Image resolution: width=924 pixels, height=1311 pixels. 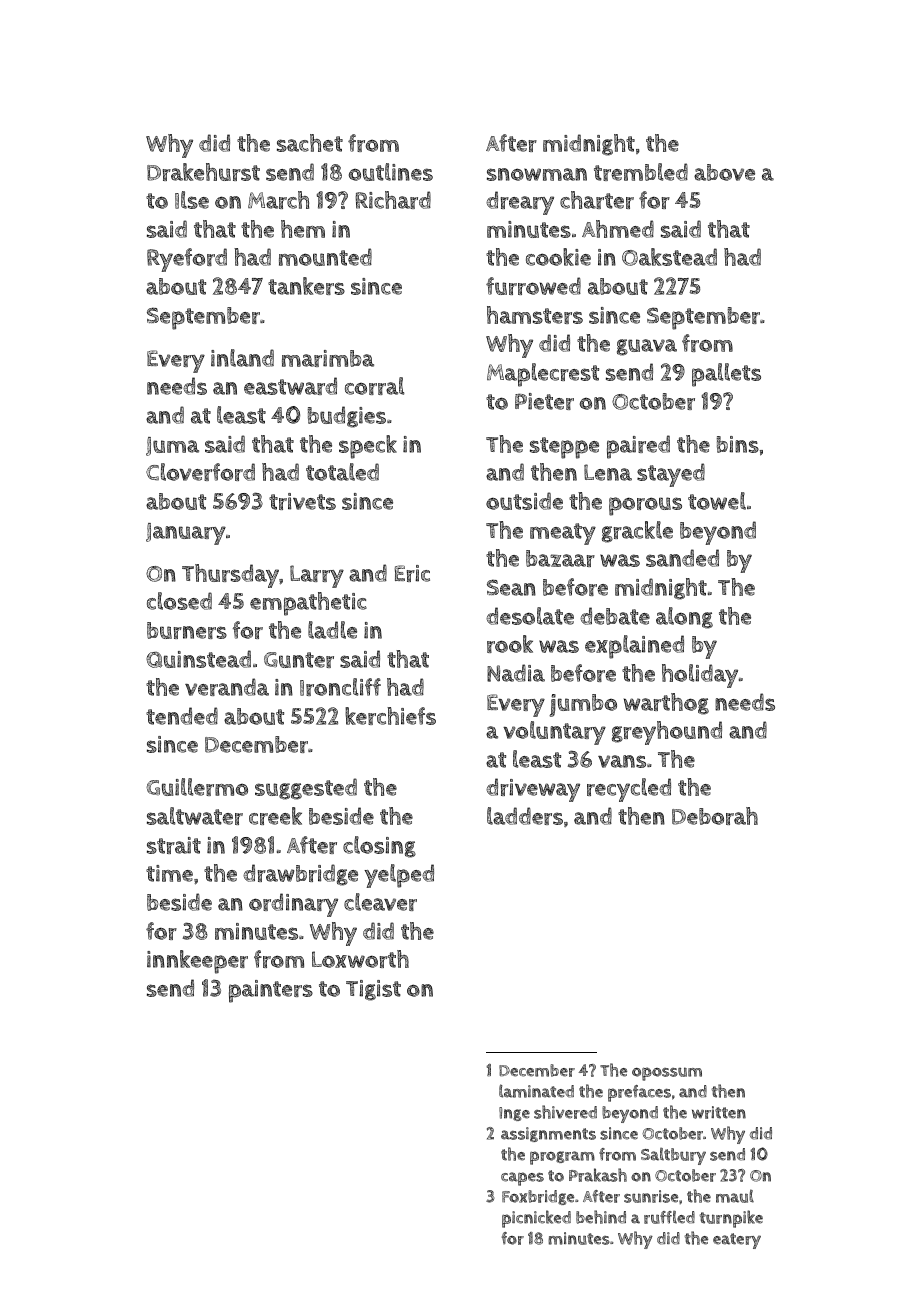 I want to click on January, so click(x=186, y=534).
